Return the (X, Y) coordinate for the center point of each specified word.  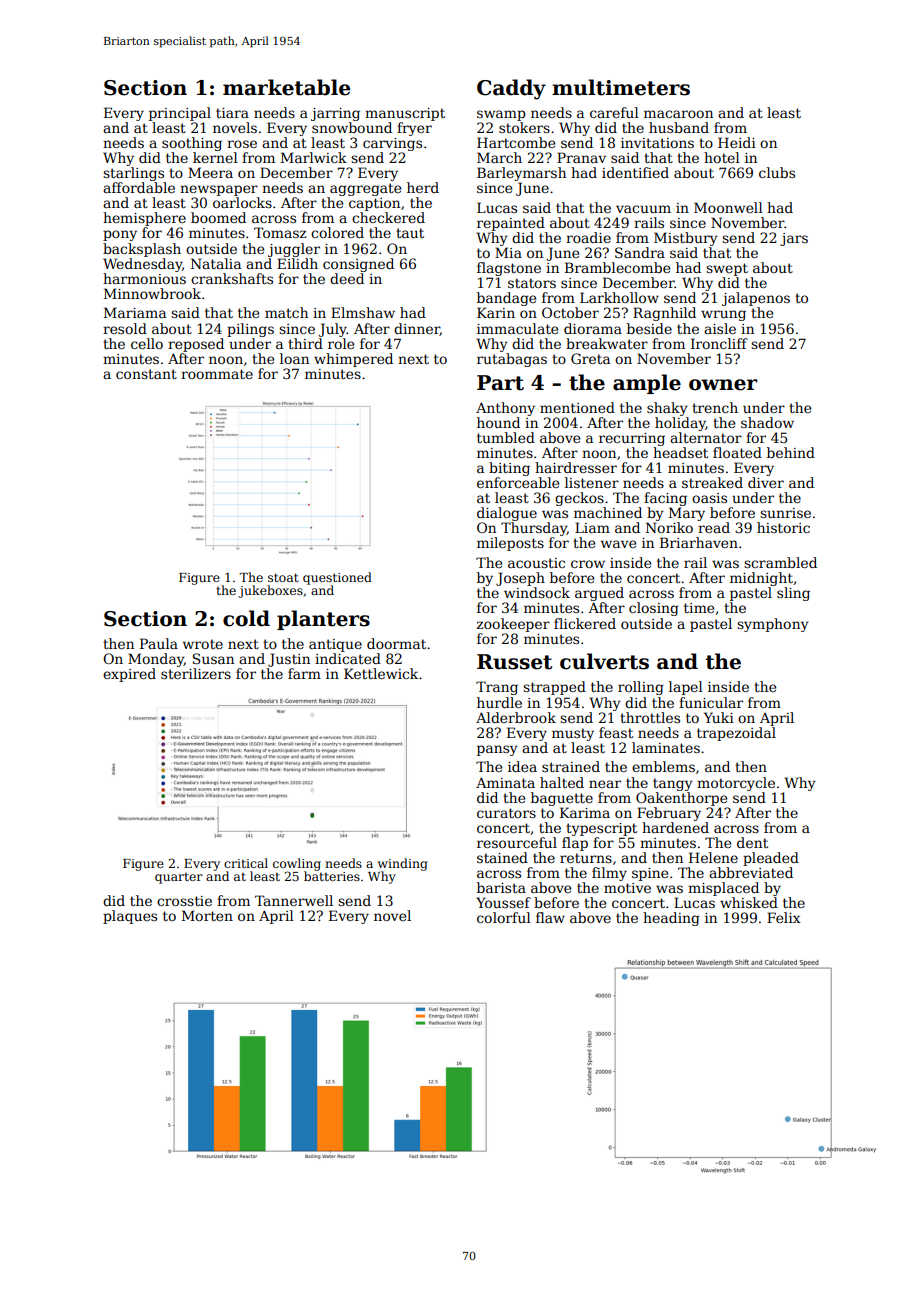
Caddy (511, 89)
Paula (159, 643)
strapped (554, 688)
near (605, 784)
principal (180, 114)
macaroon (678, 114)
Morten (207, 915)
